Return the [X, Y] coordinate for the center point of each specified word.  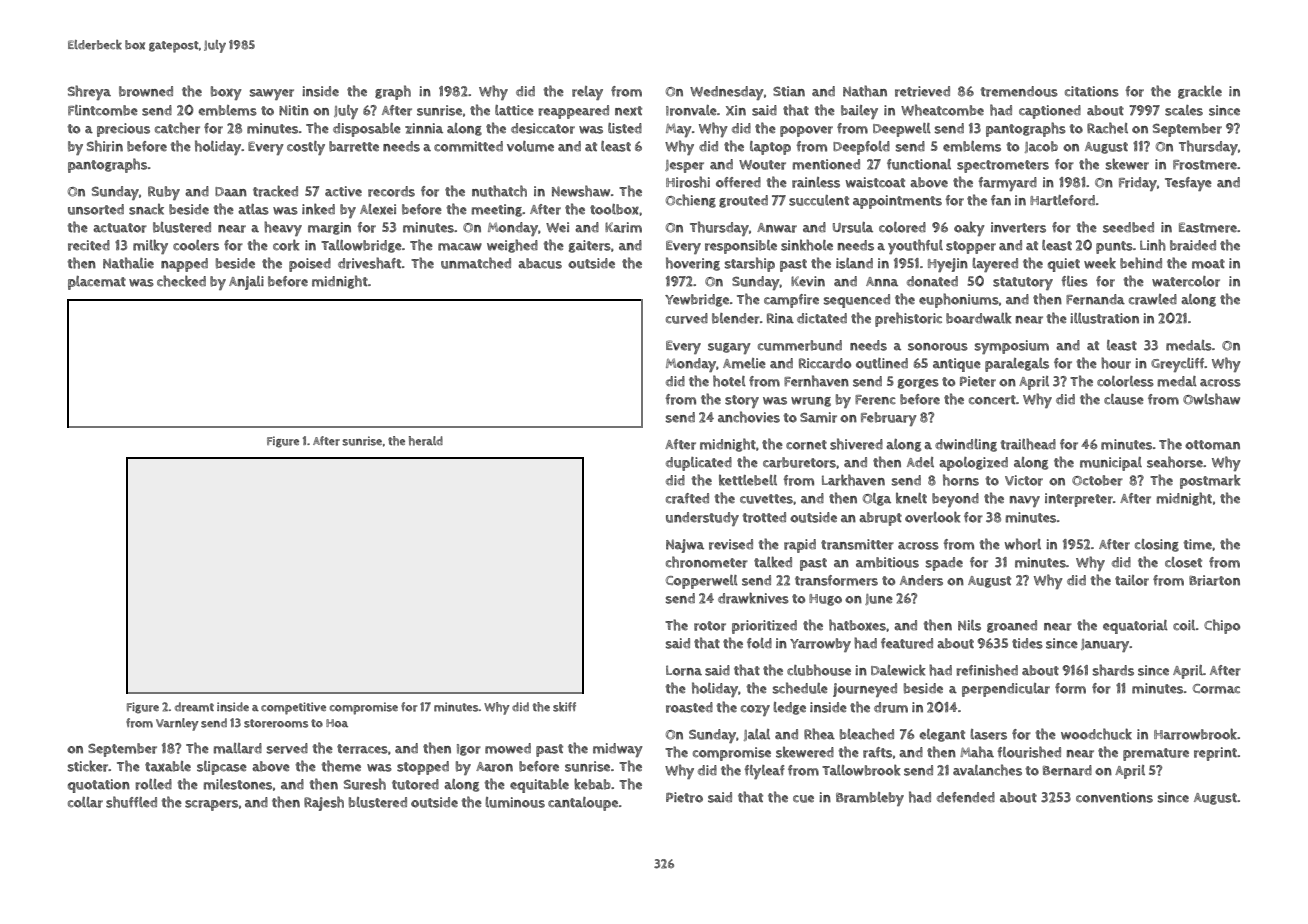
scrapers [211, 805]
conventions [1114, 797]
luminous [515, 802]
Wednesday [727, 93]
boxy [226, 93]
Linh [1153, 245]
